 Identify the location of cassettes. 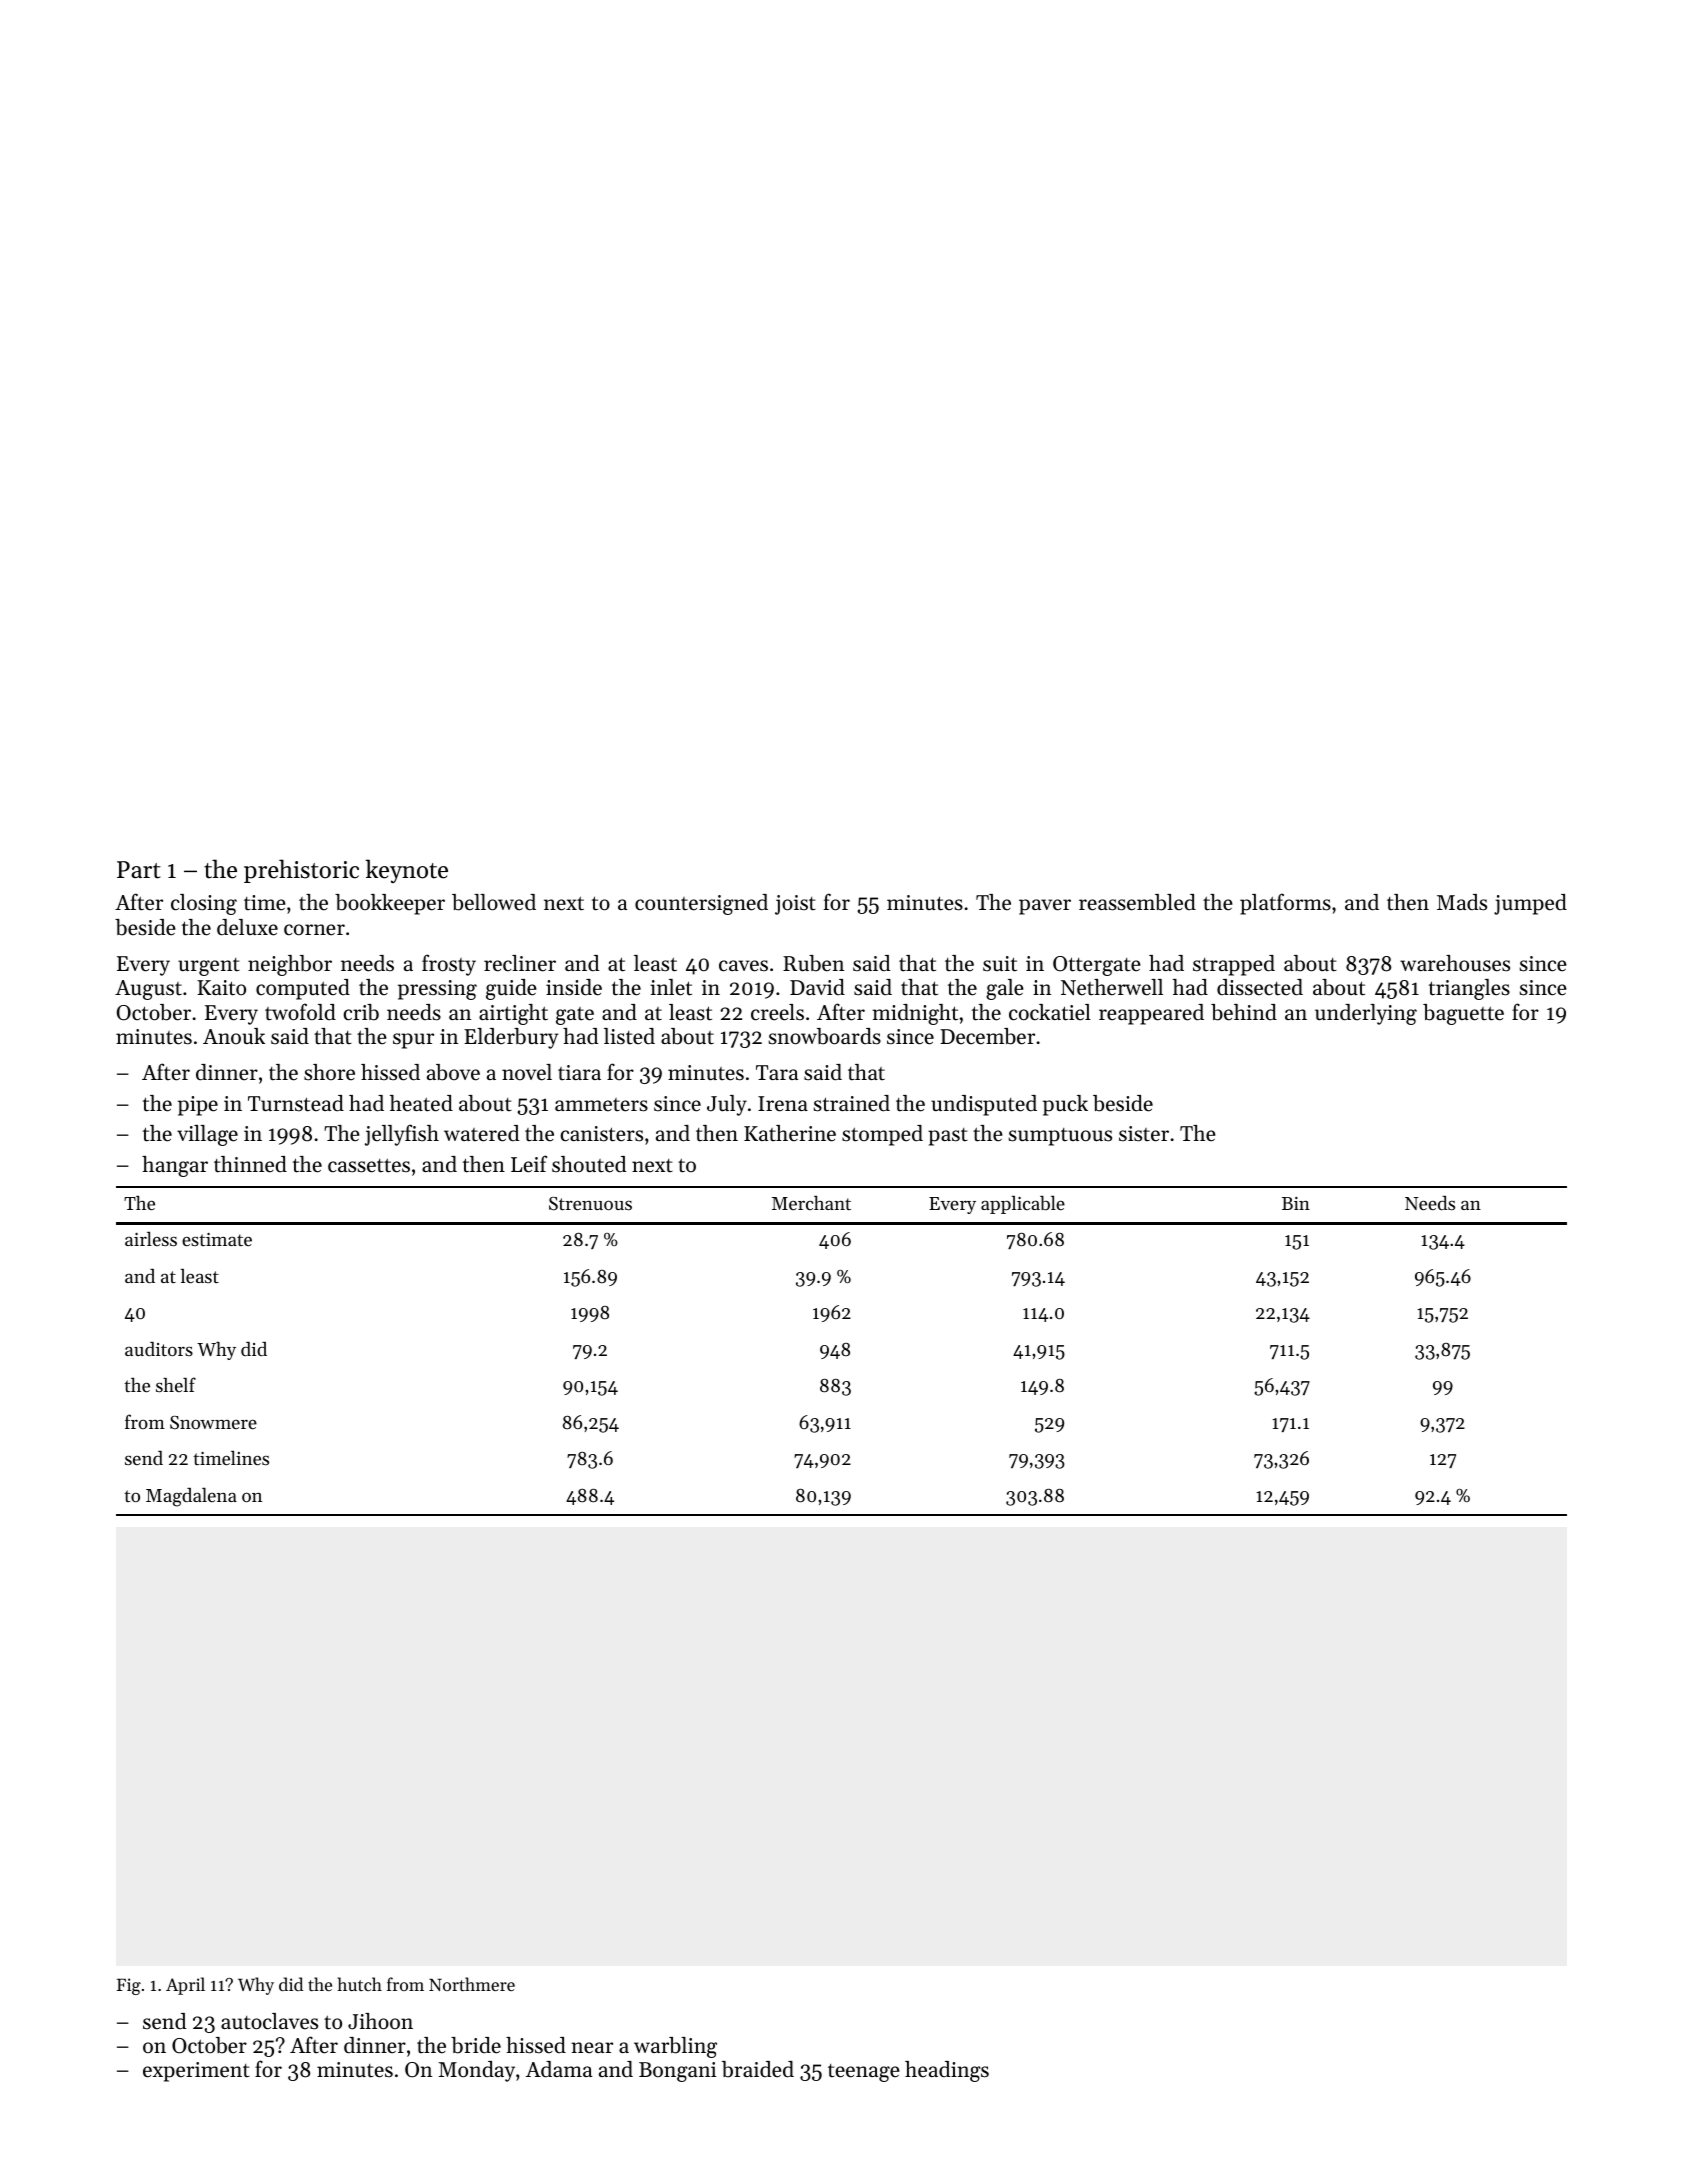
(369, 1165).
